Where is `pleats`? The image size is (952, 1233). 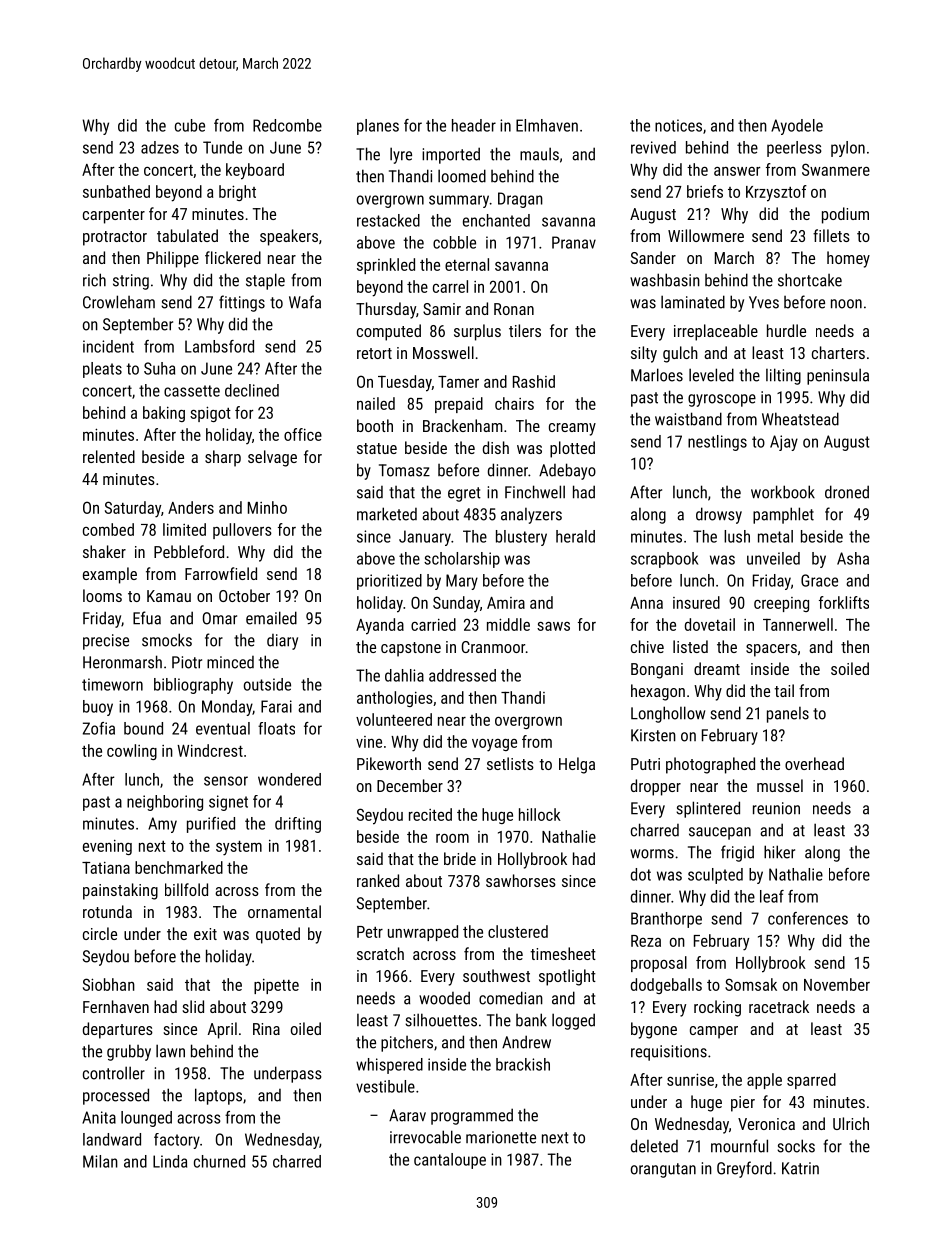
pleats is located at coordinates (102, 370).
